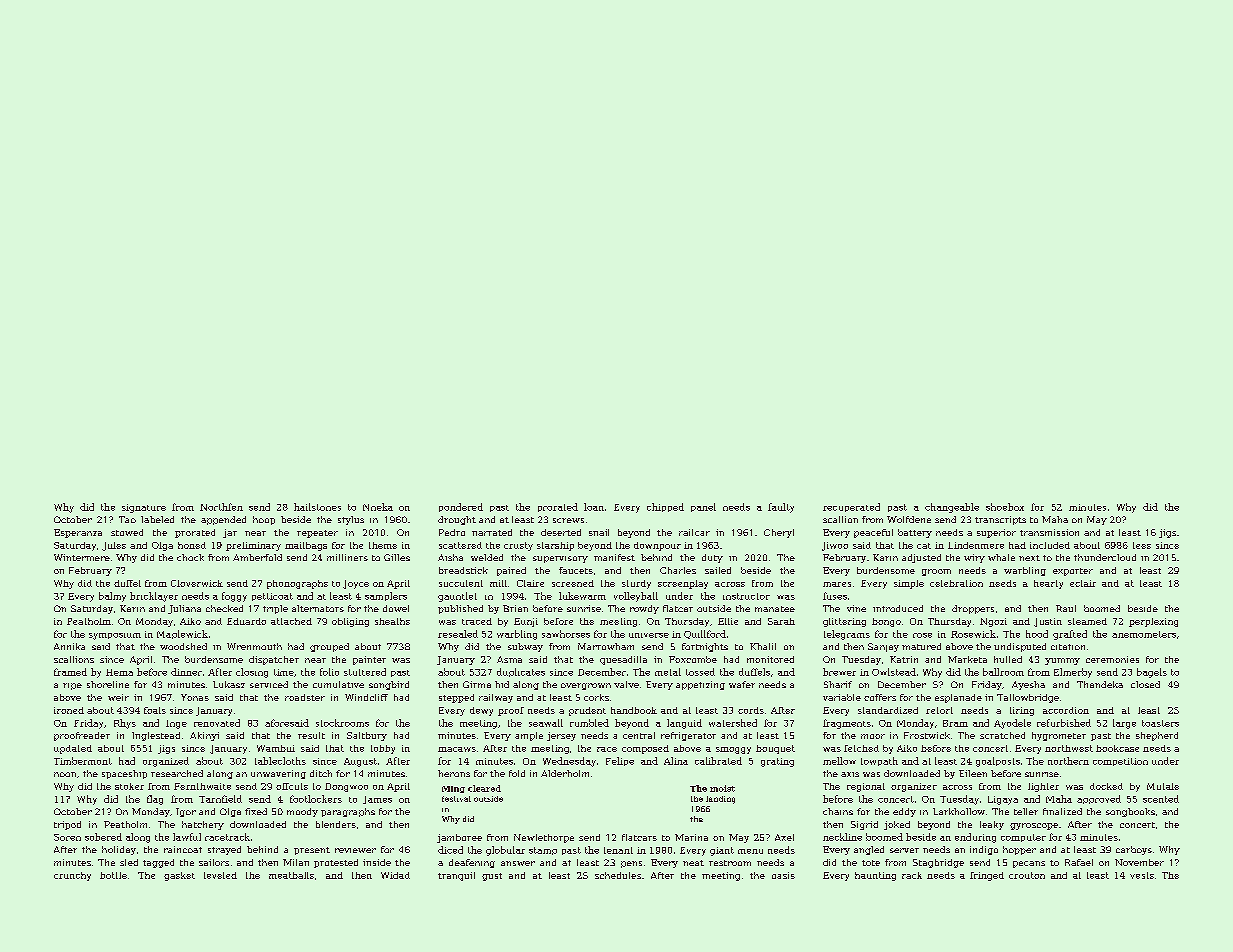 This document has height=952, width=1233. Describe the element at coordinates (67, 825) in the document. I see `tripod` at that location.
